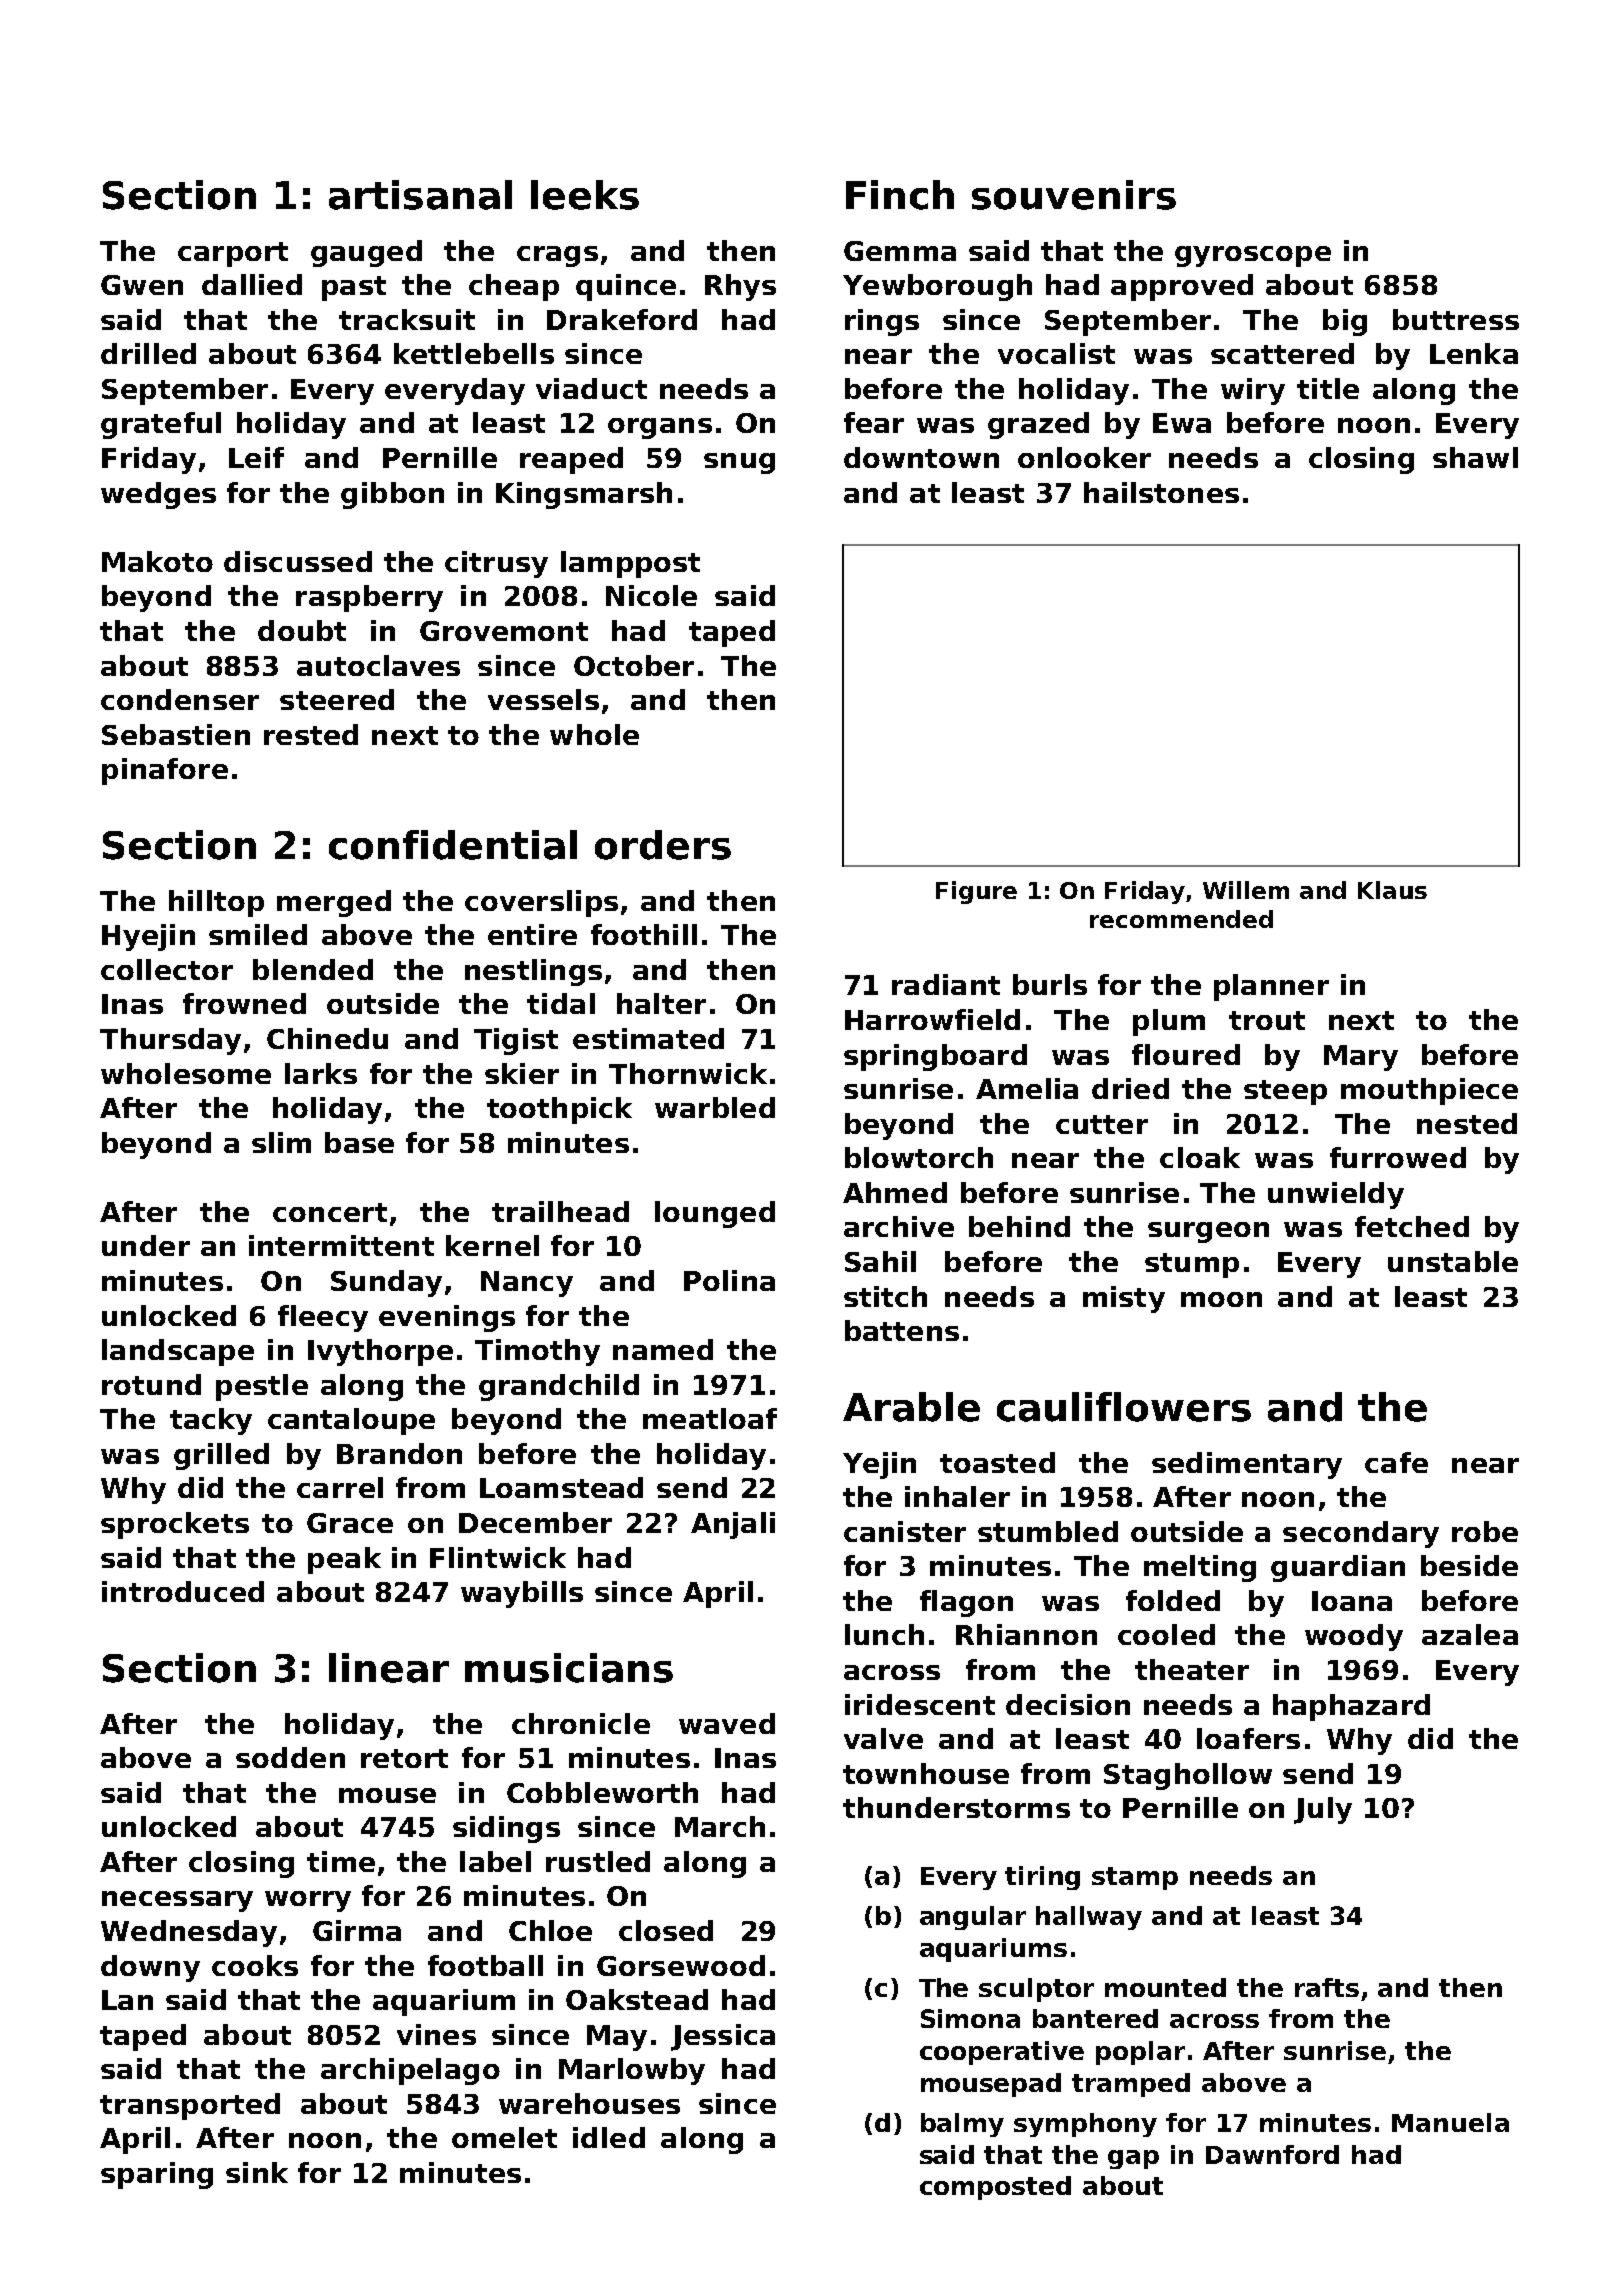 The height and width of the screenshot is (2292, 1620). What do you see at coordinates (290, 1757) in the screenshot?
I see `sodden` at bounding box center [290, 1757].
